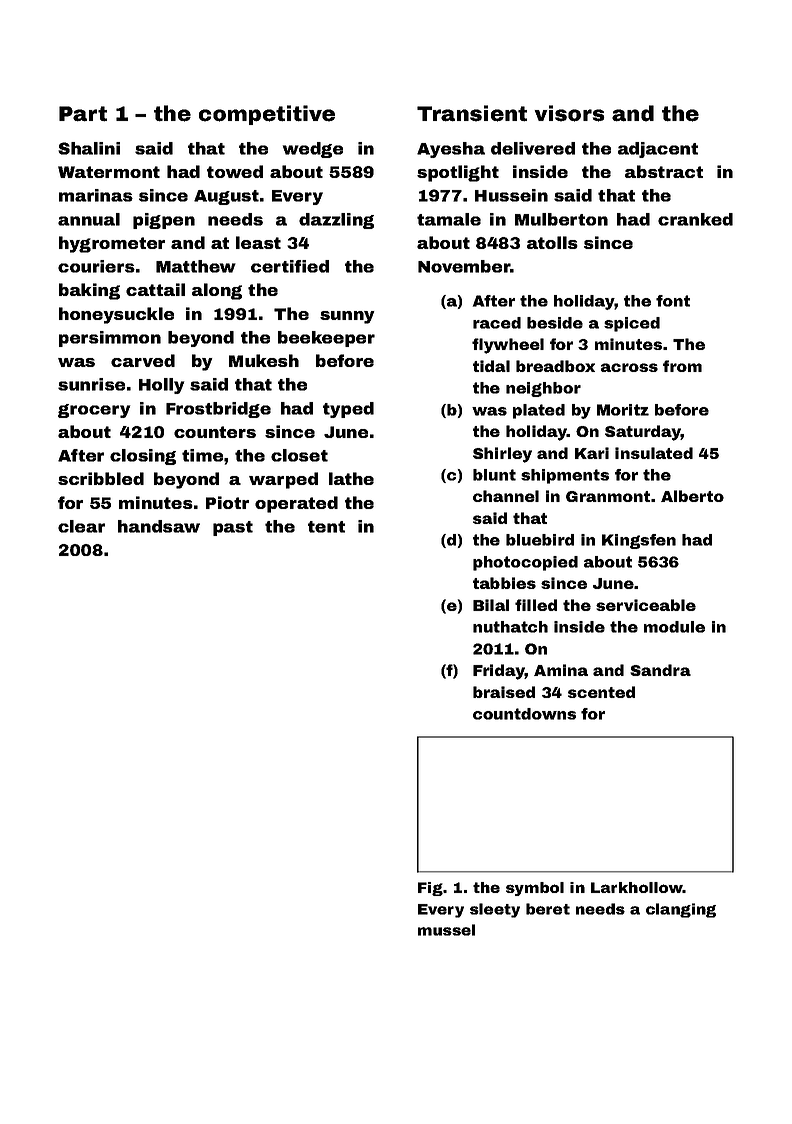 The height and width of the screenshot is (1124, 792). Describe the element at coordinates (660, 670) in the screenshot. I see `Sandra` at that location.
